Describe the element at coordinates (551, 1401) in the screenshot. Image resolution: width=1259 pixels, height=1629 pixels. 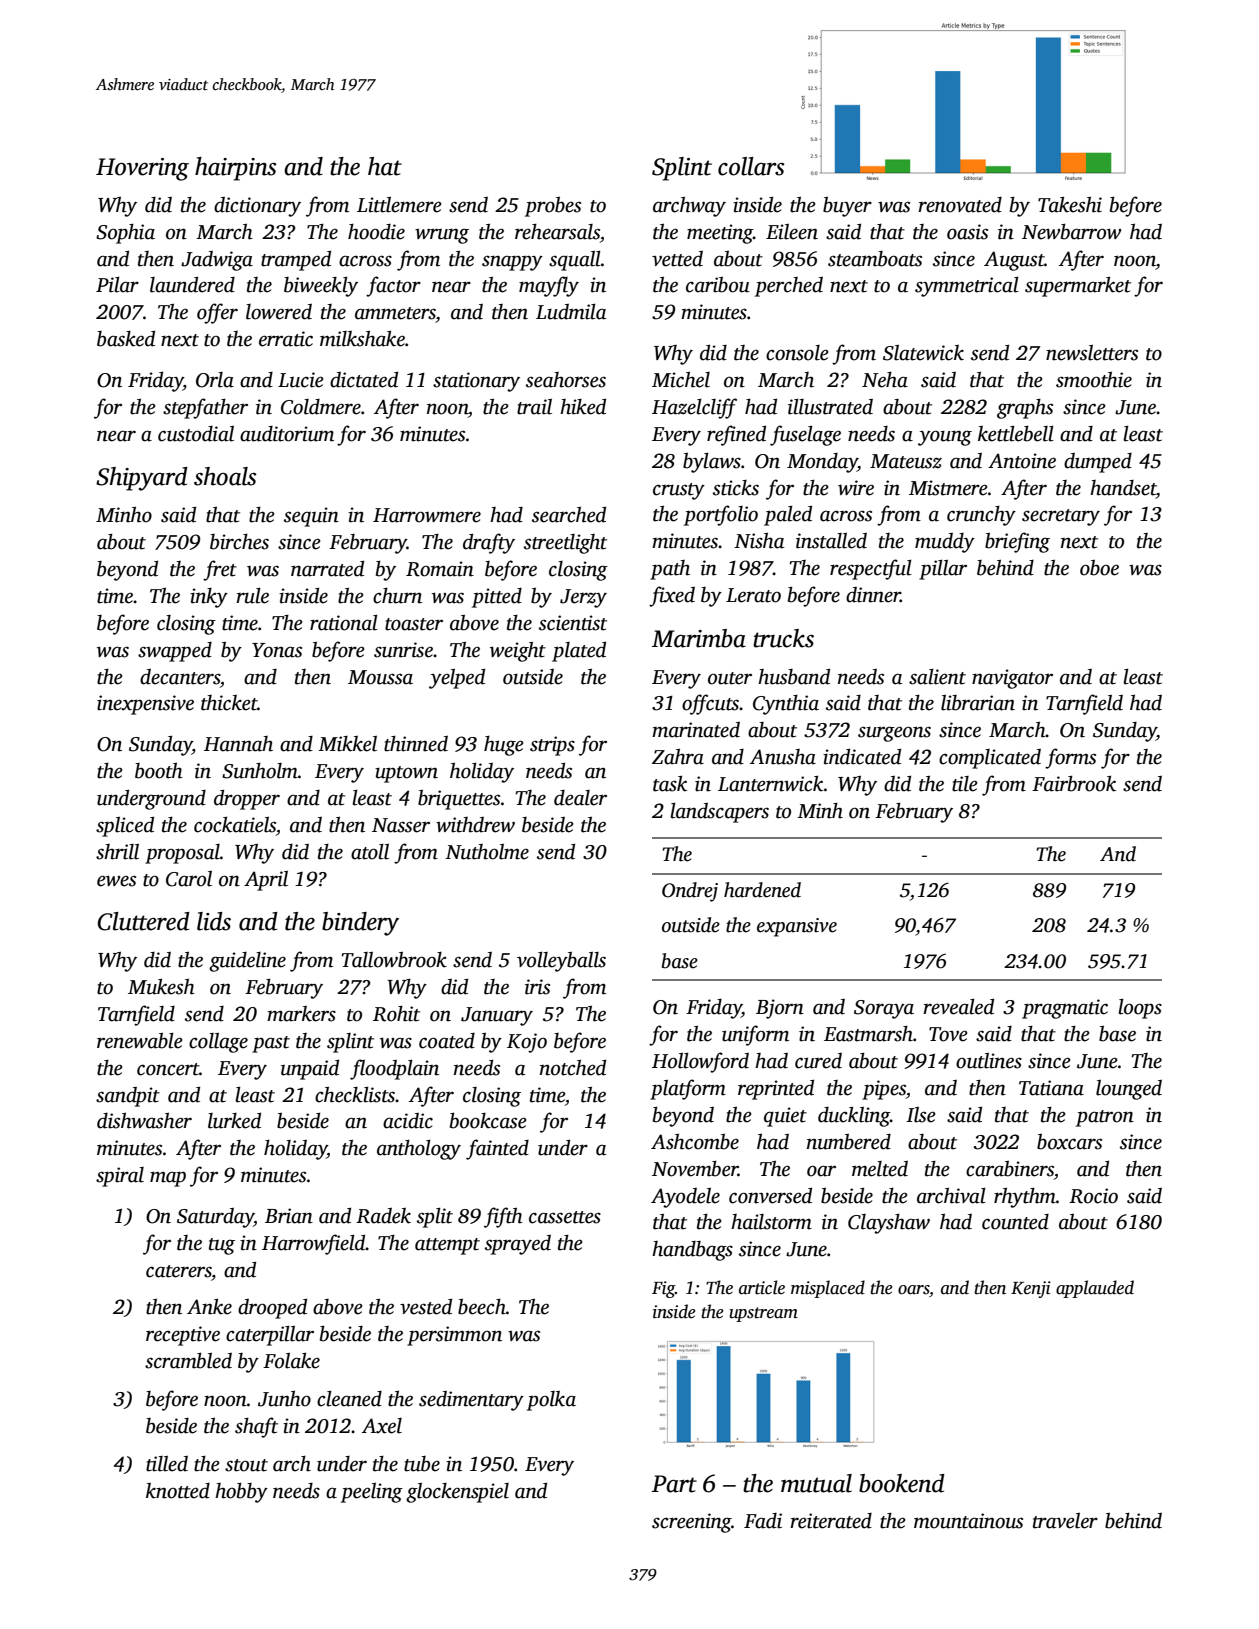
I see `polka` at that location.
